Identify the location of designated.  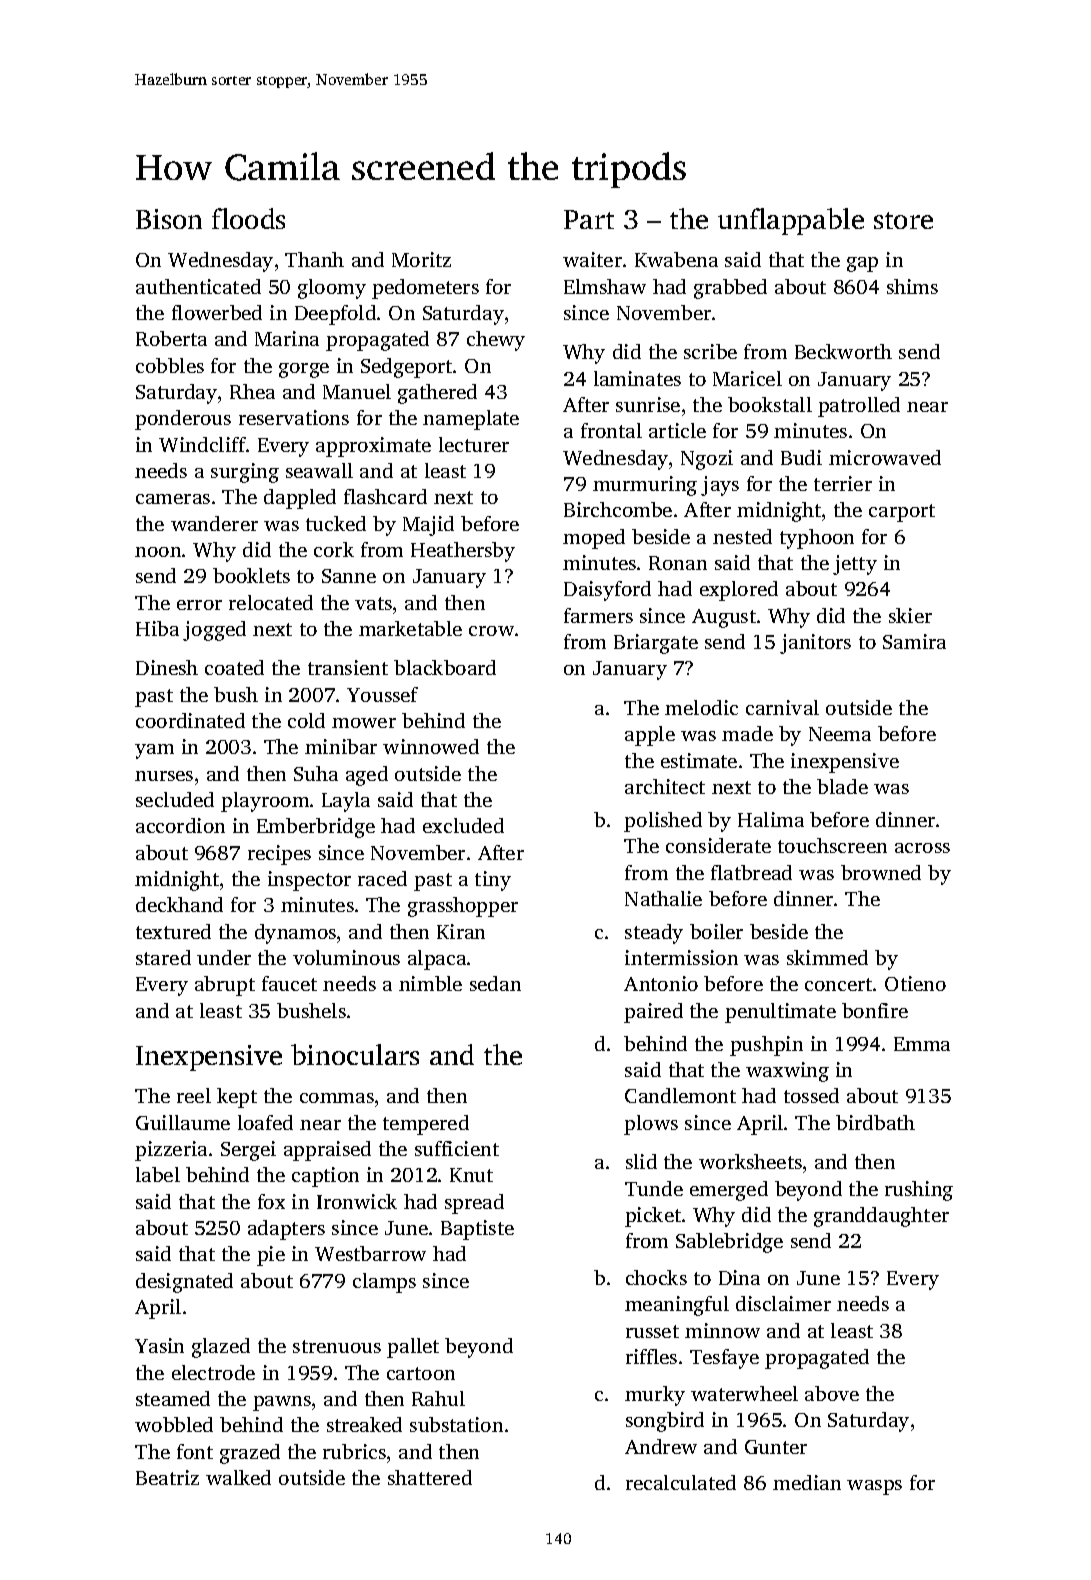
(184, 1283).
